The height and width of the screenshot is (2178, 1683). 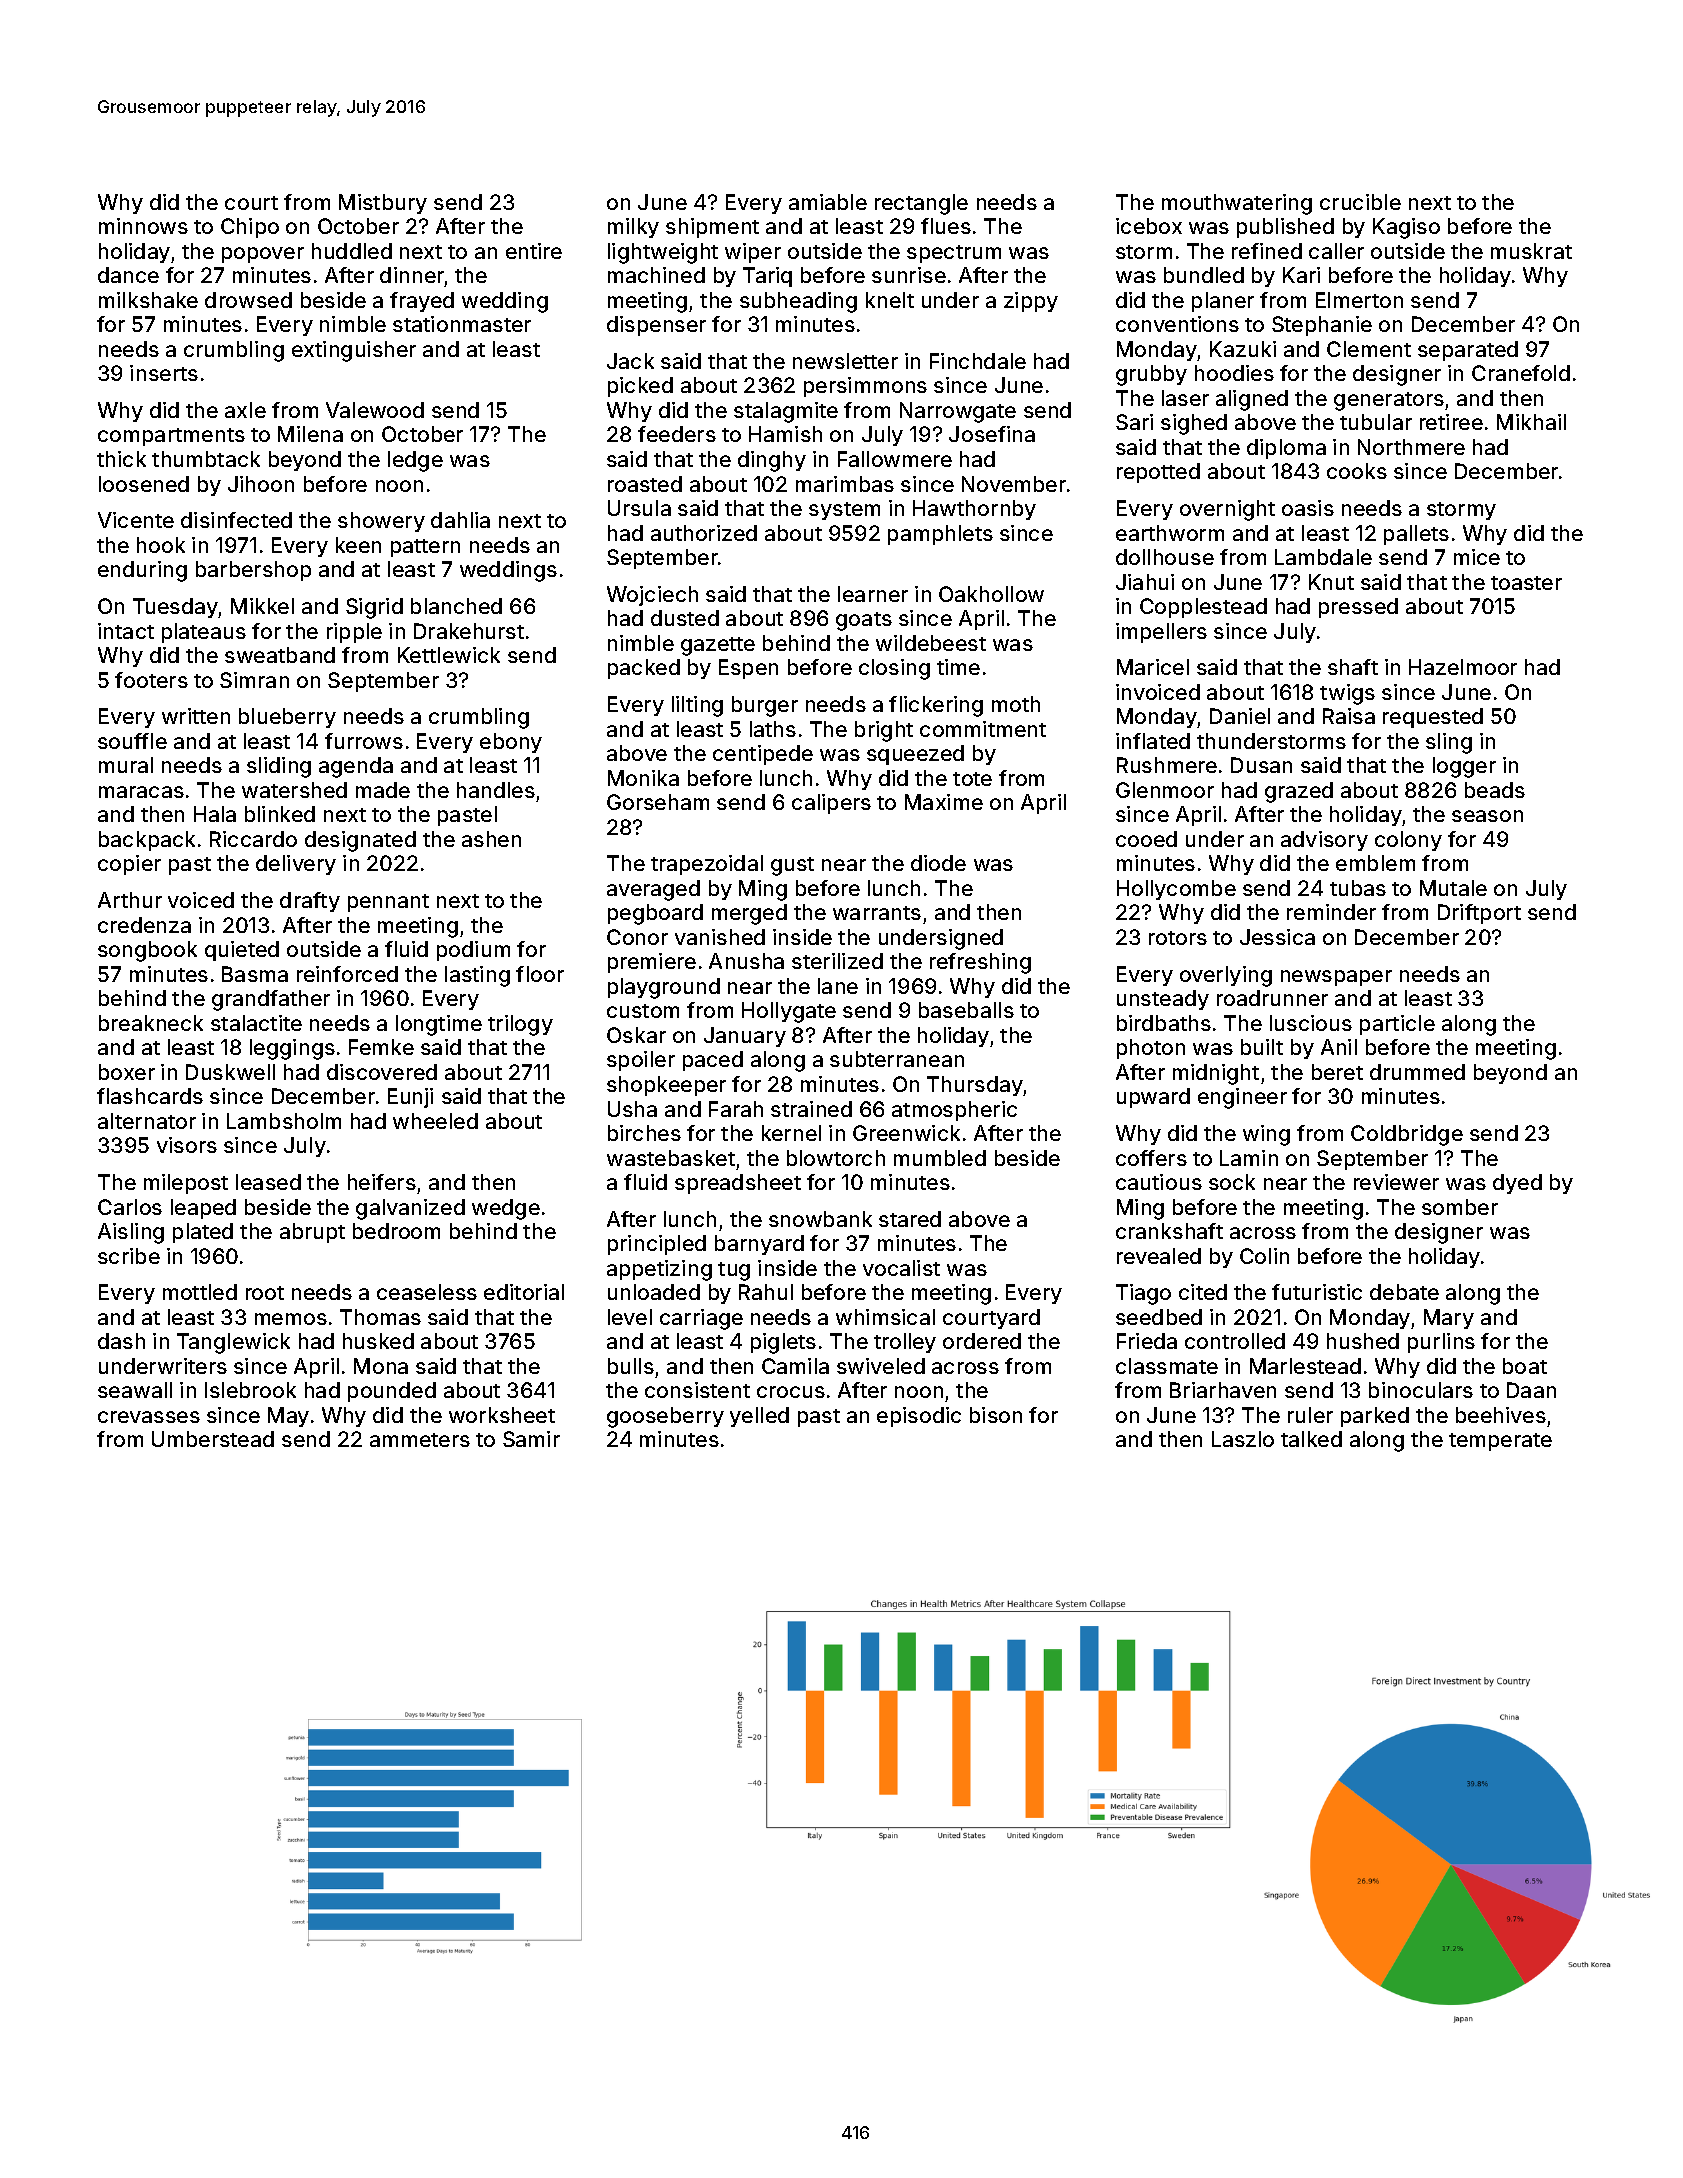 What do you see at coordinates (658, 802) in the screenshot?
I see `Gorseham` at bounding box center [658, 802].
